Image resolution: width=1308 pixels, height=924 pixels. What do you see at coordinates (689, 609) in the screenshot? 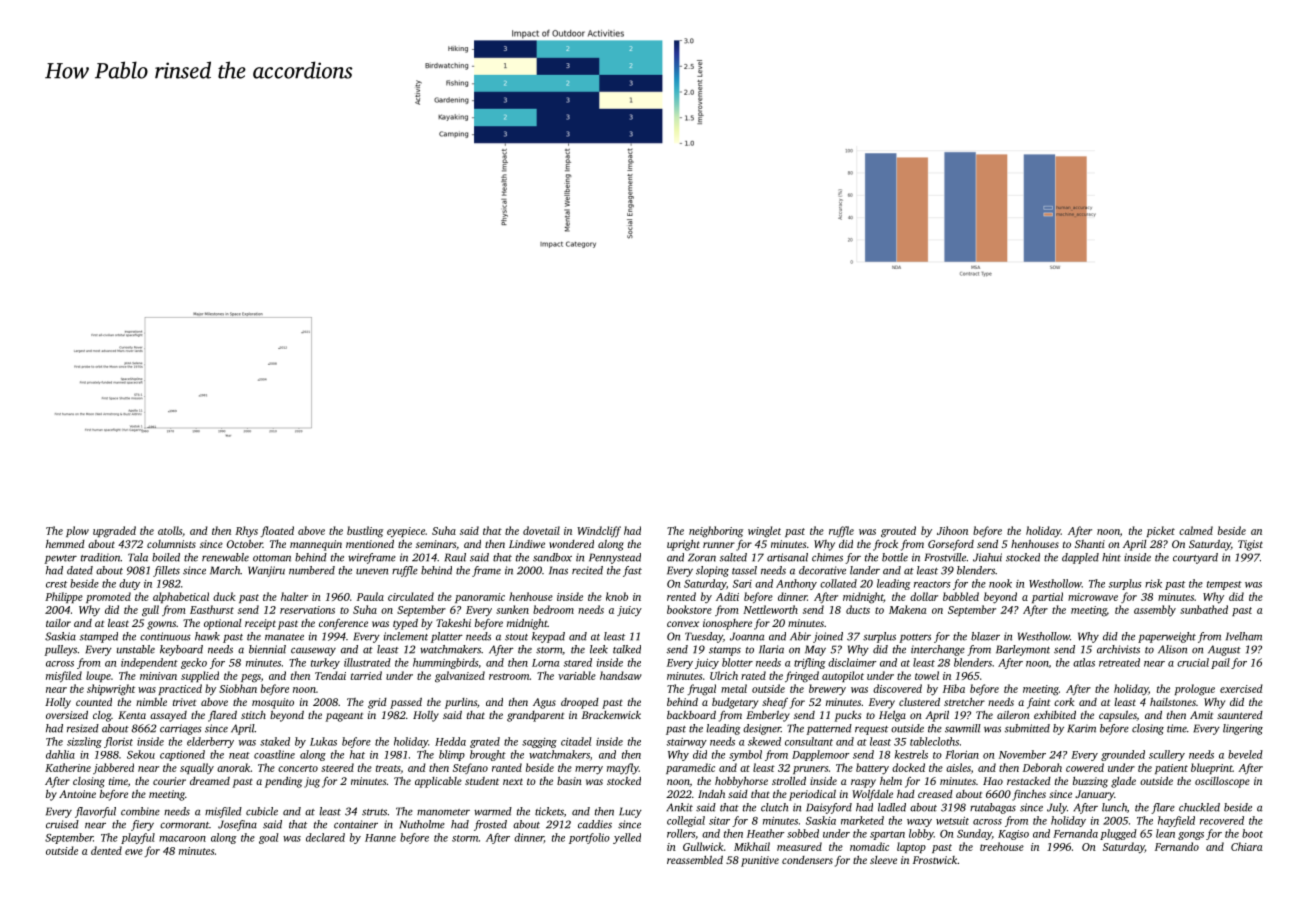
I see `bookstore` at bounding box center [689, 609].
